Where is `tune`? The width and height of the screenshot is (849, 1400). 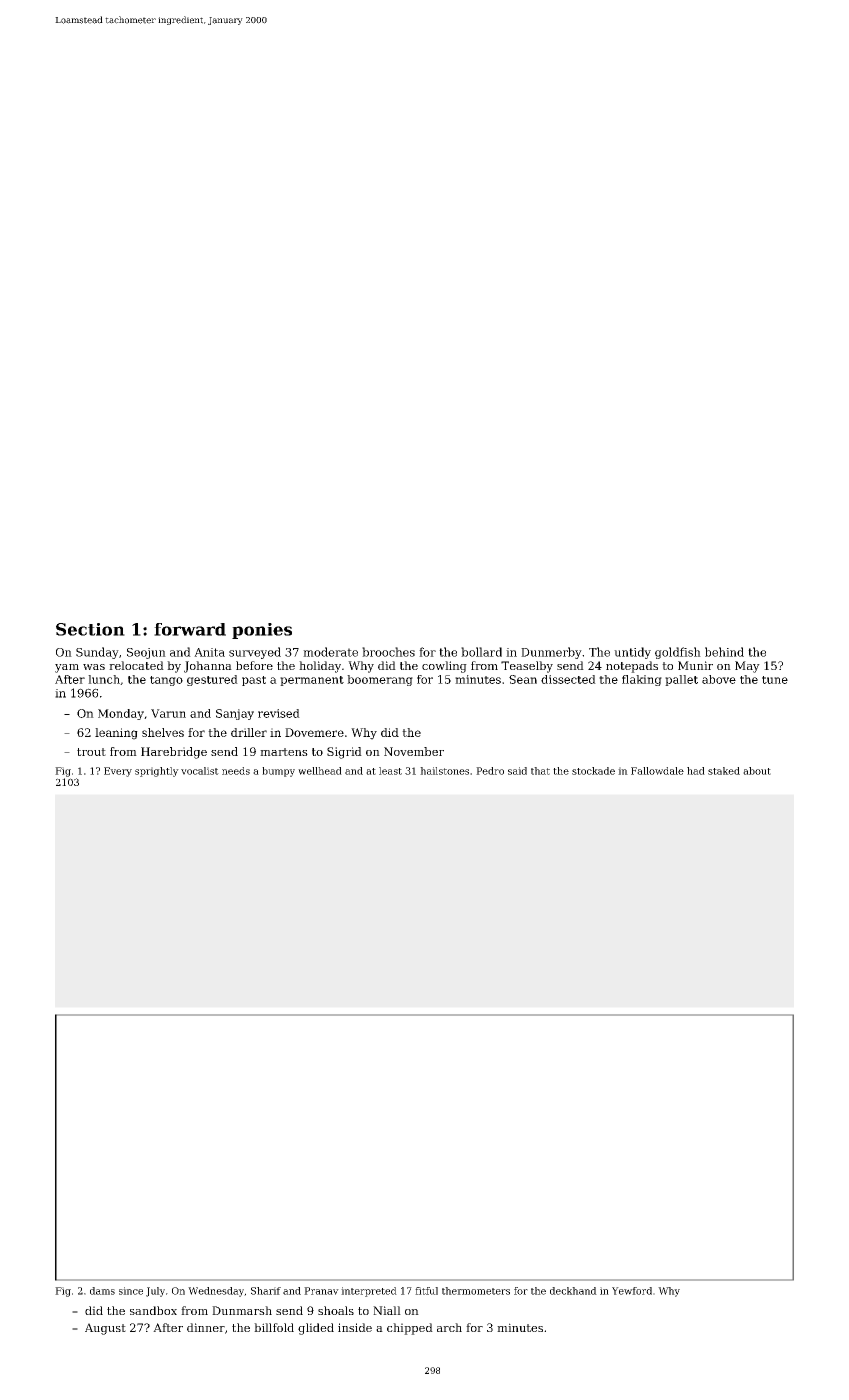 tune is located at coordinates (775, 680).
